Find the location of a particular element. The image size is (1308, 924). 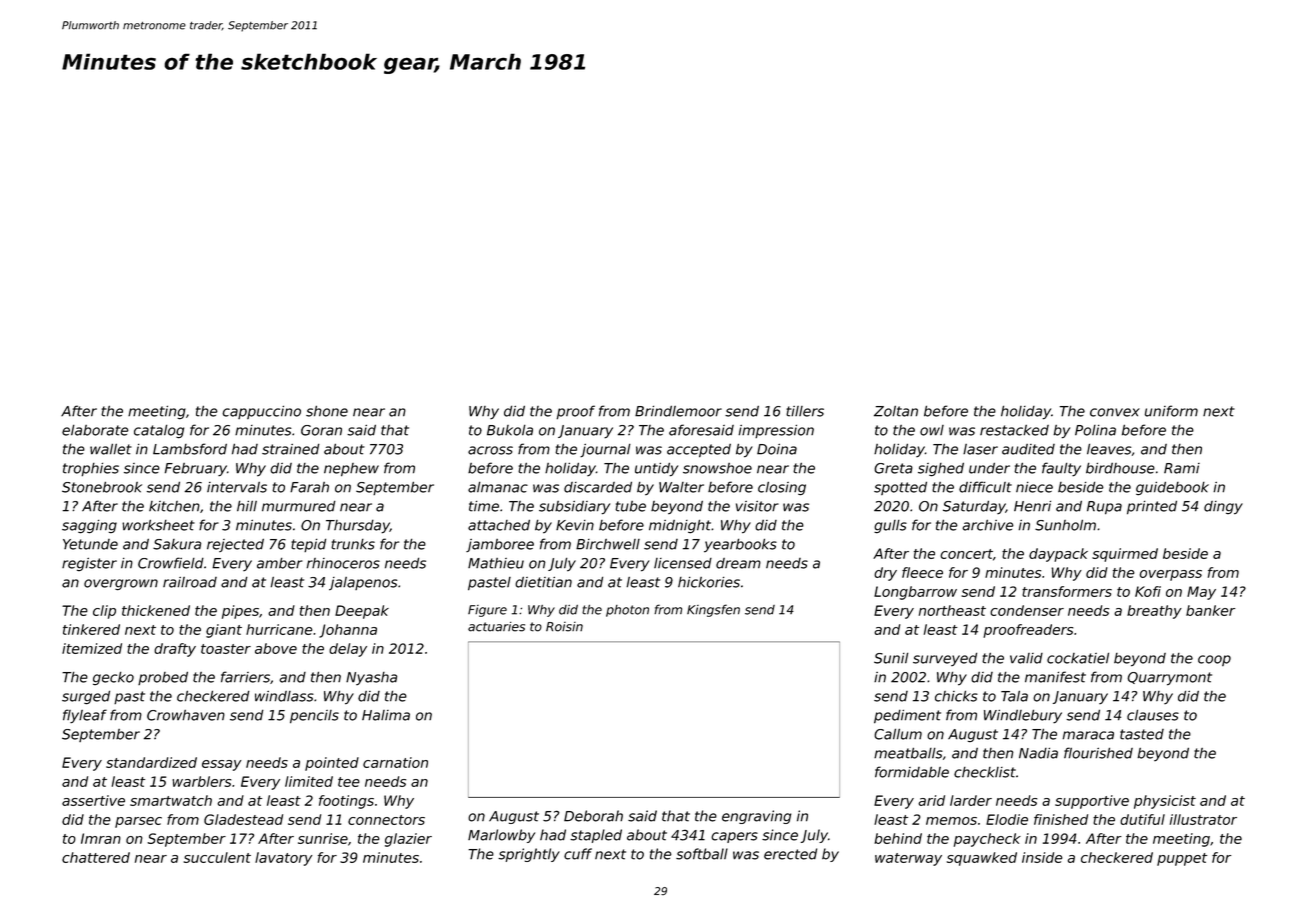

condenser is located at coordinates (1027, 610).
